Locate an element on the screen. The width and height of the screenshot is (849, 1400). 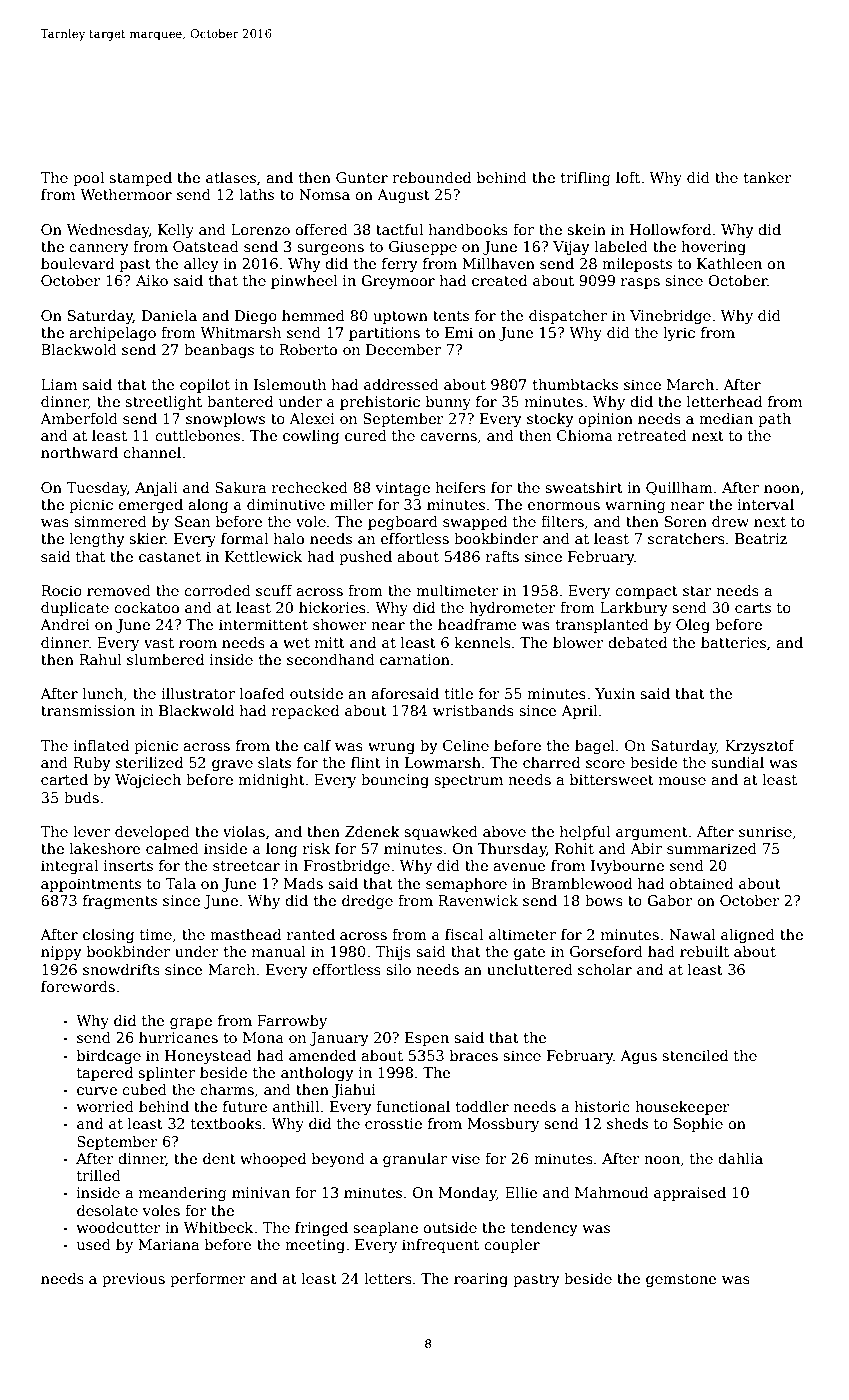
Gunter is located at coordinates (362, 177).
